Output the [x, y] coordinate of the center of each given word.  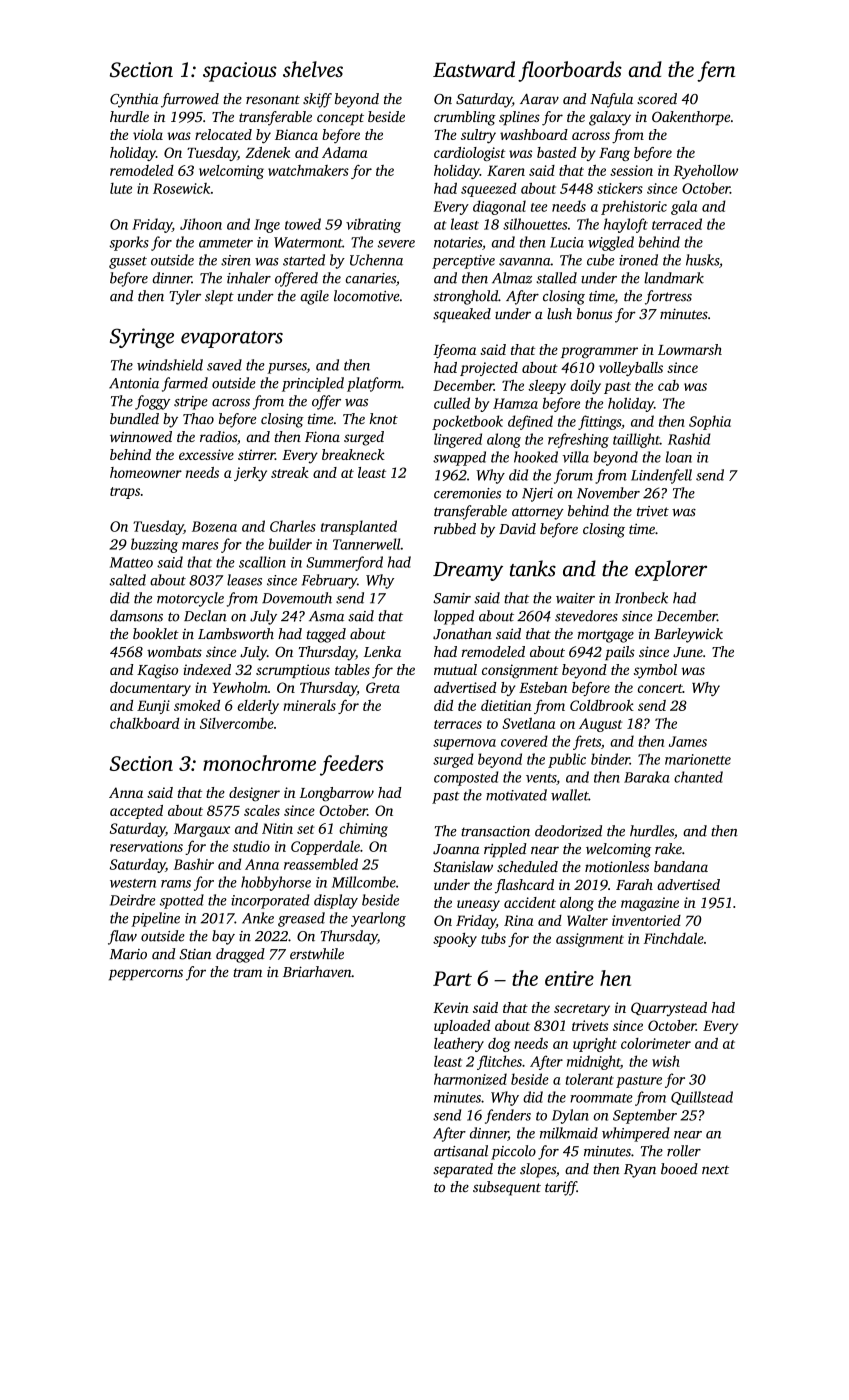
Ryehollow [705, 172]
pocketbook [467, 422]
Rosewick [181, 188]
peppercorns [146, 975]
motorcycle [190, 599]
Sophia [710, 422]
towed [303, 224]
